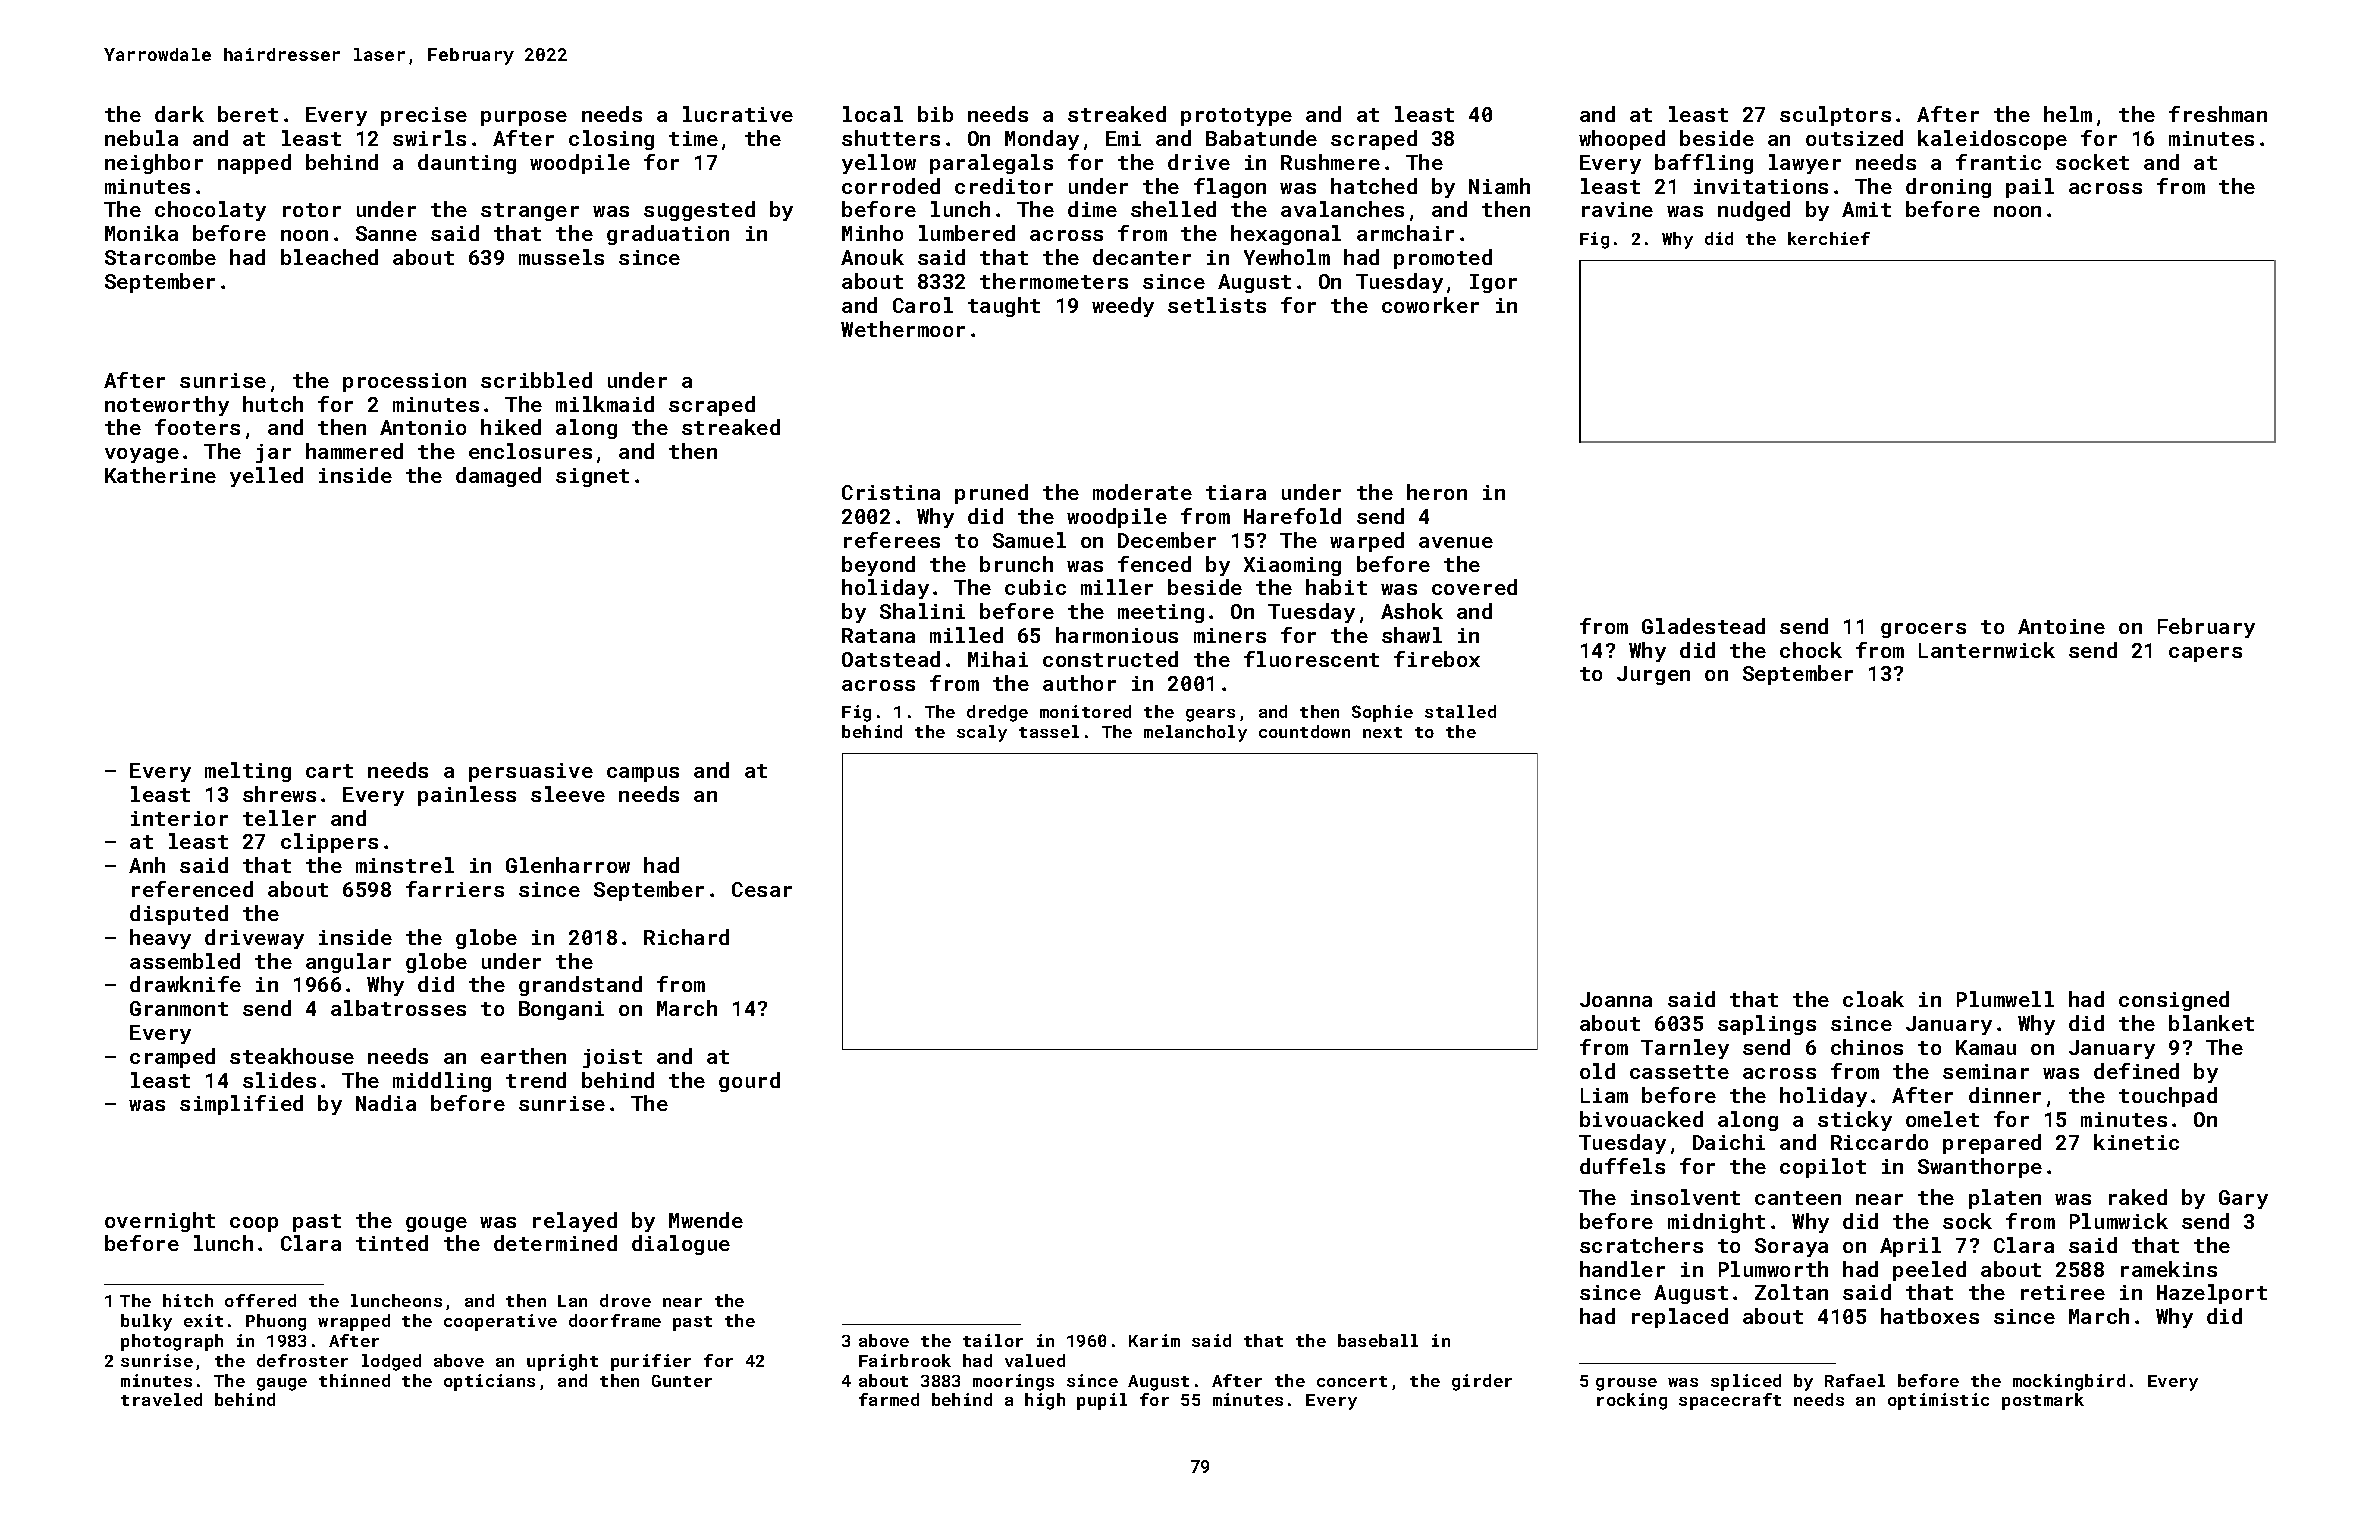 Image resolution: width=2380 pixels, height=1540 pixels. What do you see at coordinates (1730, 1401) in the screenshot?
I see `spacecraft` at bounding box center [1730, 1401].
